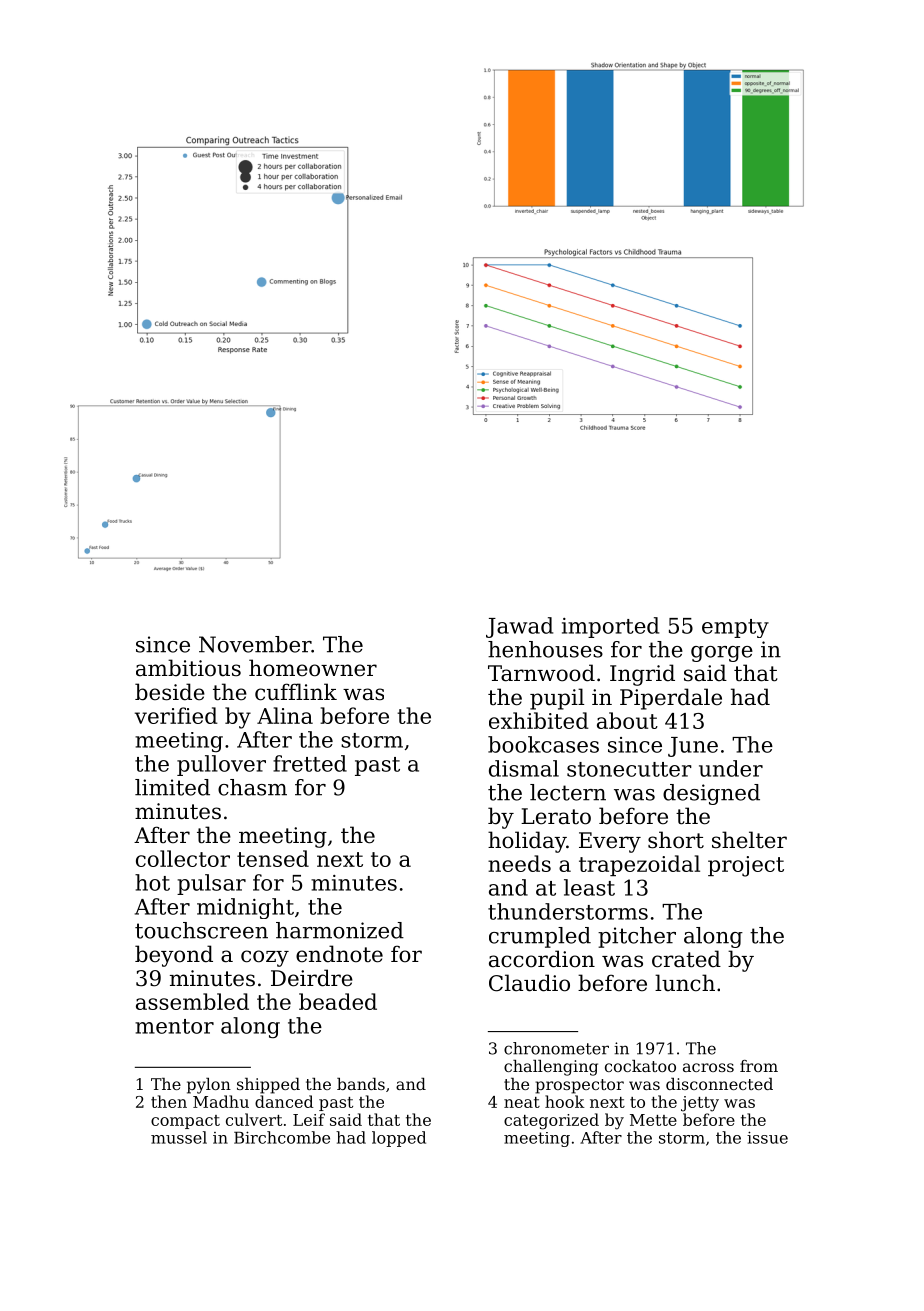 Image resolution: width=924 pixels, height=1311 pixels. I want to click on chronometer, so click(556, 1048).
